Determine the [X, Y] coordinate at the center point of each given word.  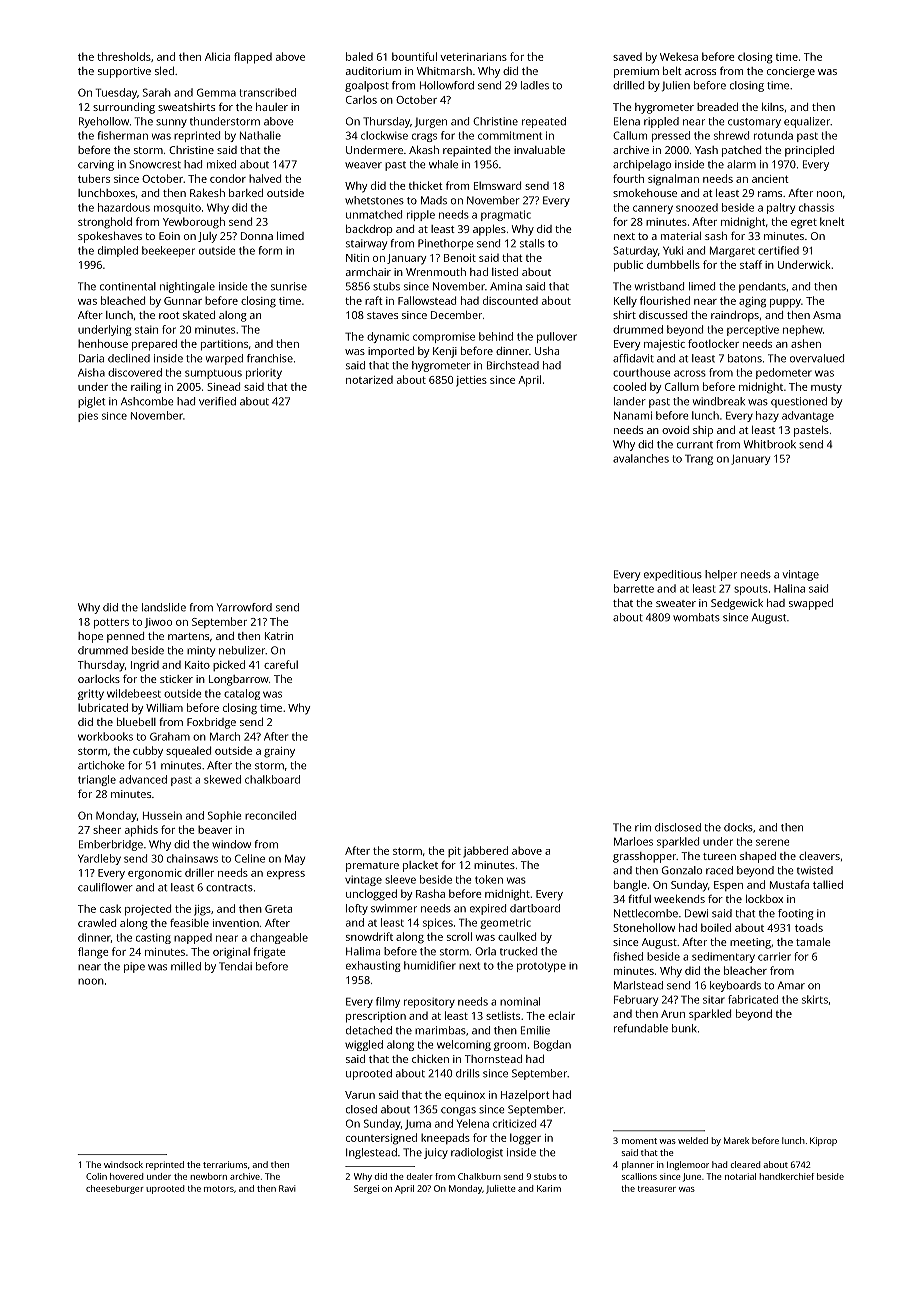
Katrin [279, 636]
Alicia [217, 56]
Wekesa [679, 56]
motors [219, 1189]
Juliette [500, 1189]
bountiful [414, 56]
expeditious [673, 575]
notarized [369, 380]
